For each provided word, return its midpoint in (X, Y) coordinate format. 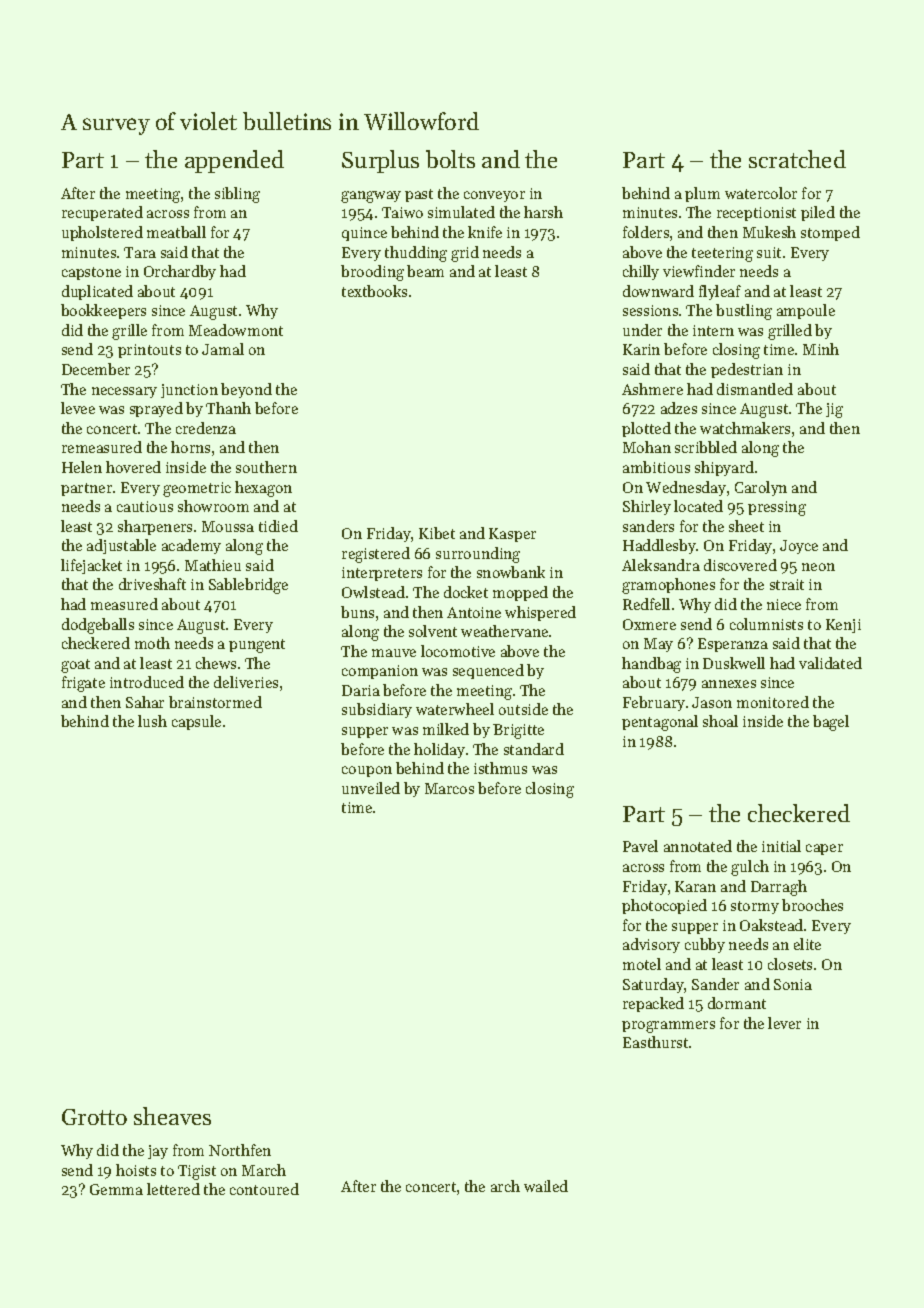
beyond (246, 390)
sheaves (172, 1116)
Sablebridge (248, 586)
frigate (83, 684)
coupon (367, 771)
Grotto (94, 1117)
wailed (546, 1186)
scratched (797, 159)
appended (234, 161)
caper (824, 849)
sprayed (156, 409)
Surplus (380, 161)
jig (834, 410)
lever (784, 1023)
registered (376, 555)
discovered (740, 565)
